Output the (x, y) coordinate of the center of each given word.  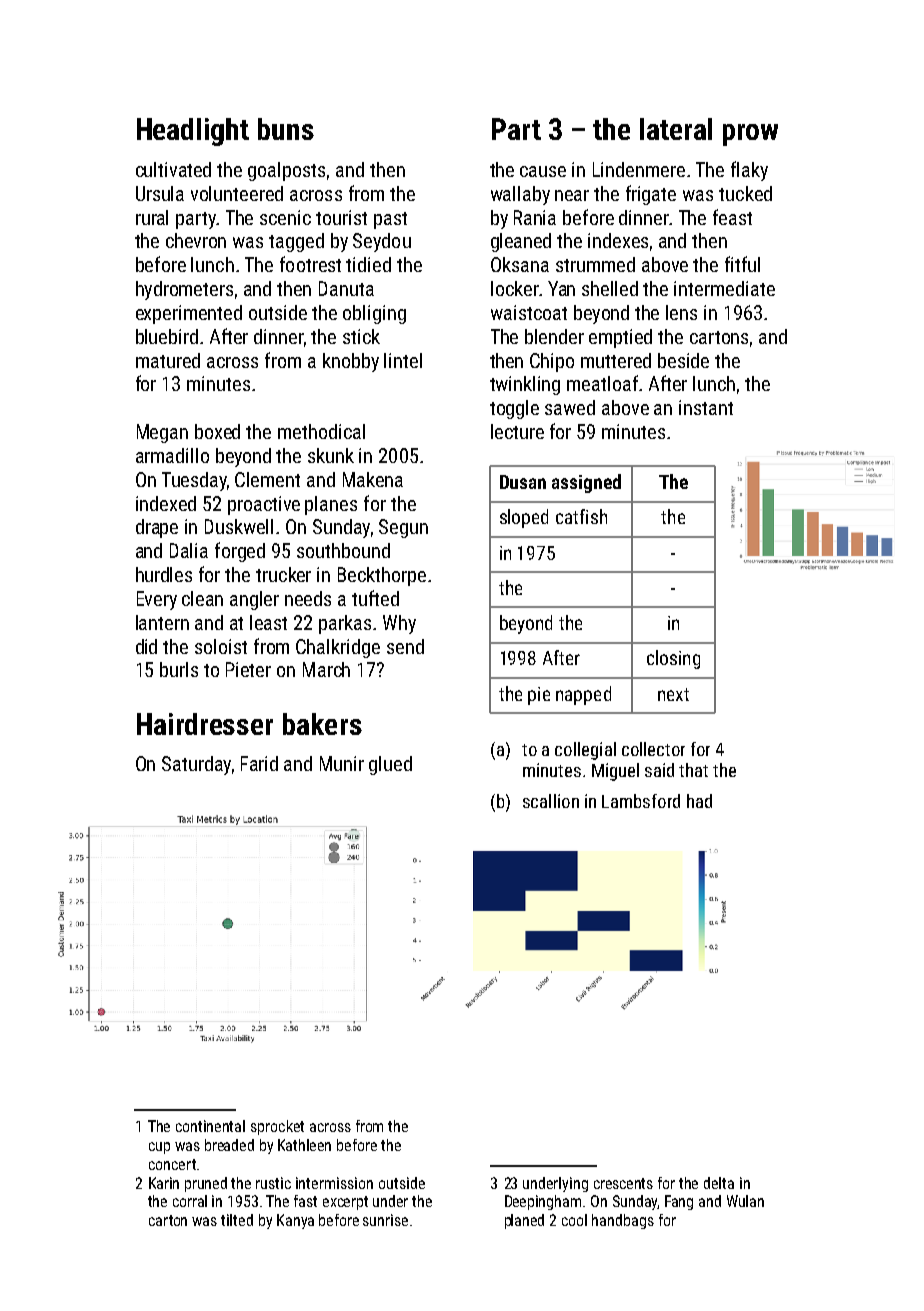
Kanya (295, 1221)
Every (157, 600)
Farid (259, 763)
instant (706, 407)
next (673, 694)
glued (390, 765)
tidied (368, 264)
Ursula (160, 193)
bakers (322, 724)
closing (673, 659)
